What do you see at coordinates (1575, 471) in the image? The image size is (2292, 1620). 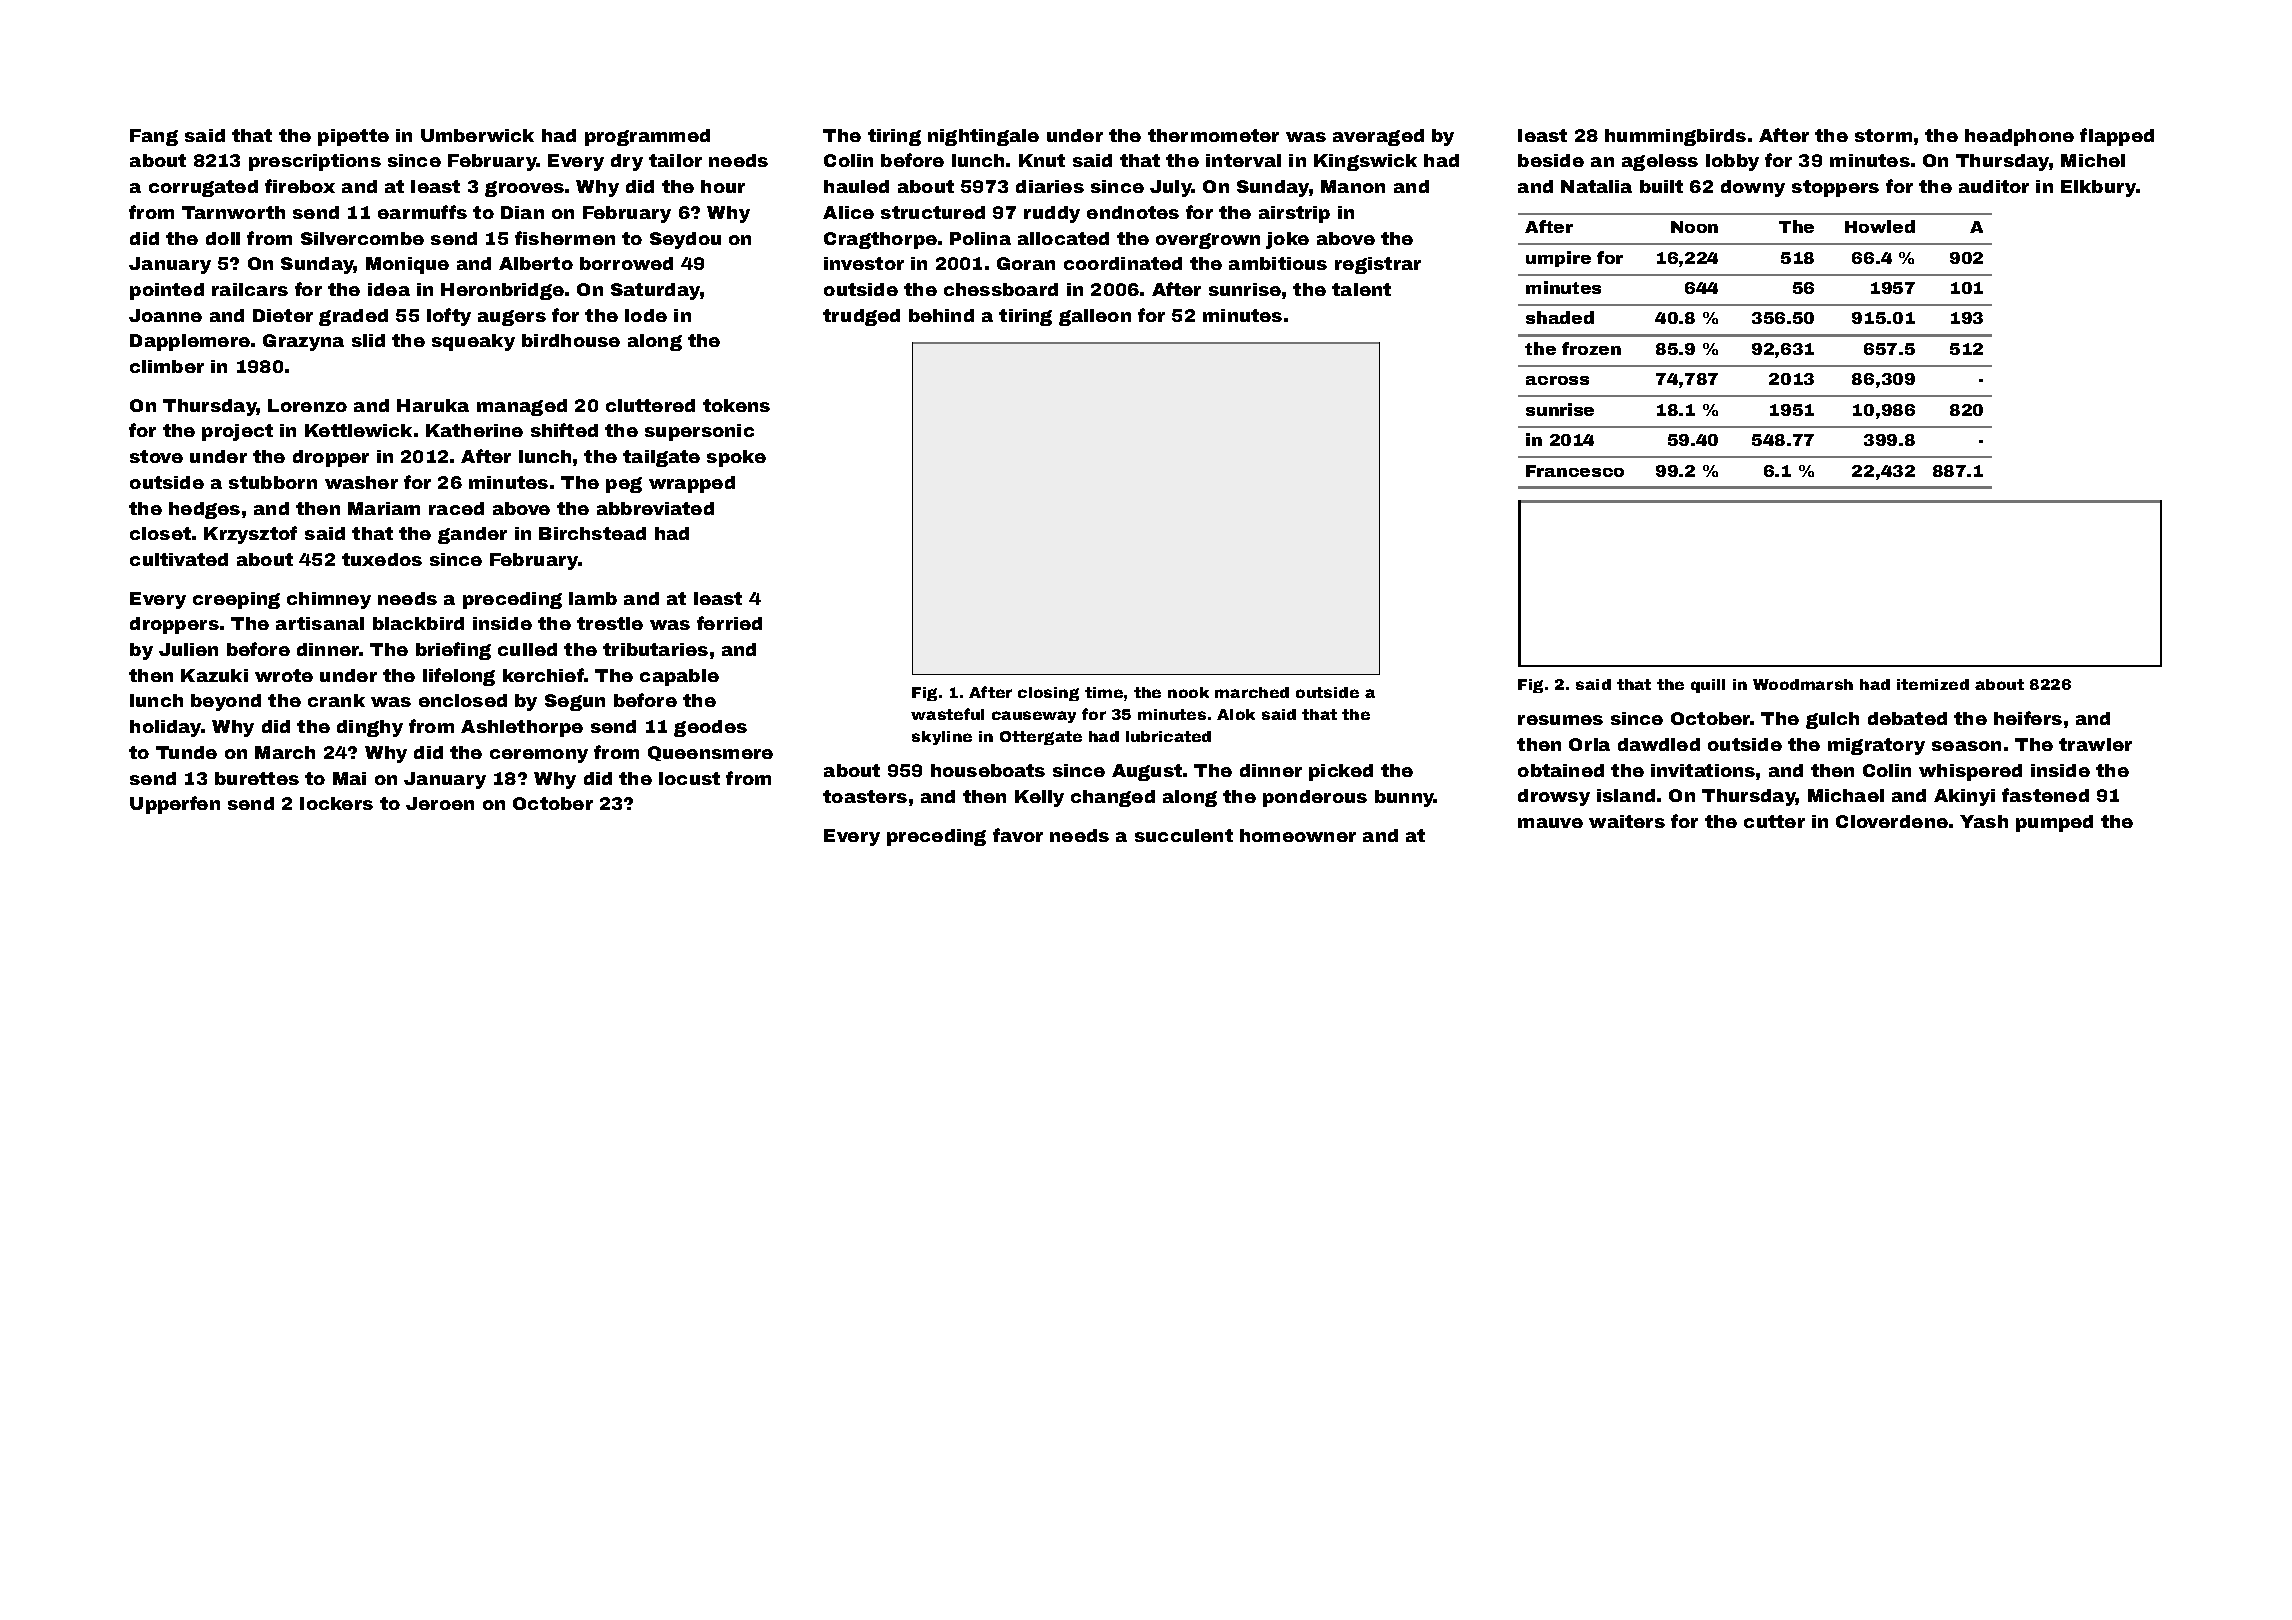 I see `Francesco` at bounding box center [1575, 471].
